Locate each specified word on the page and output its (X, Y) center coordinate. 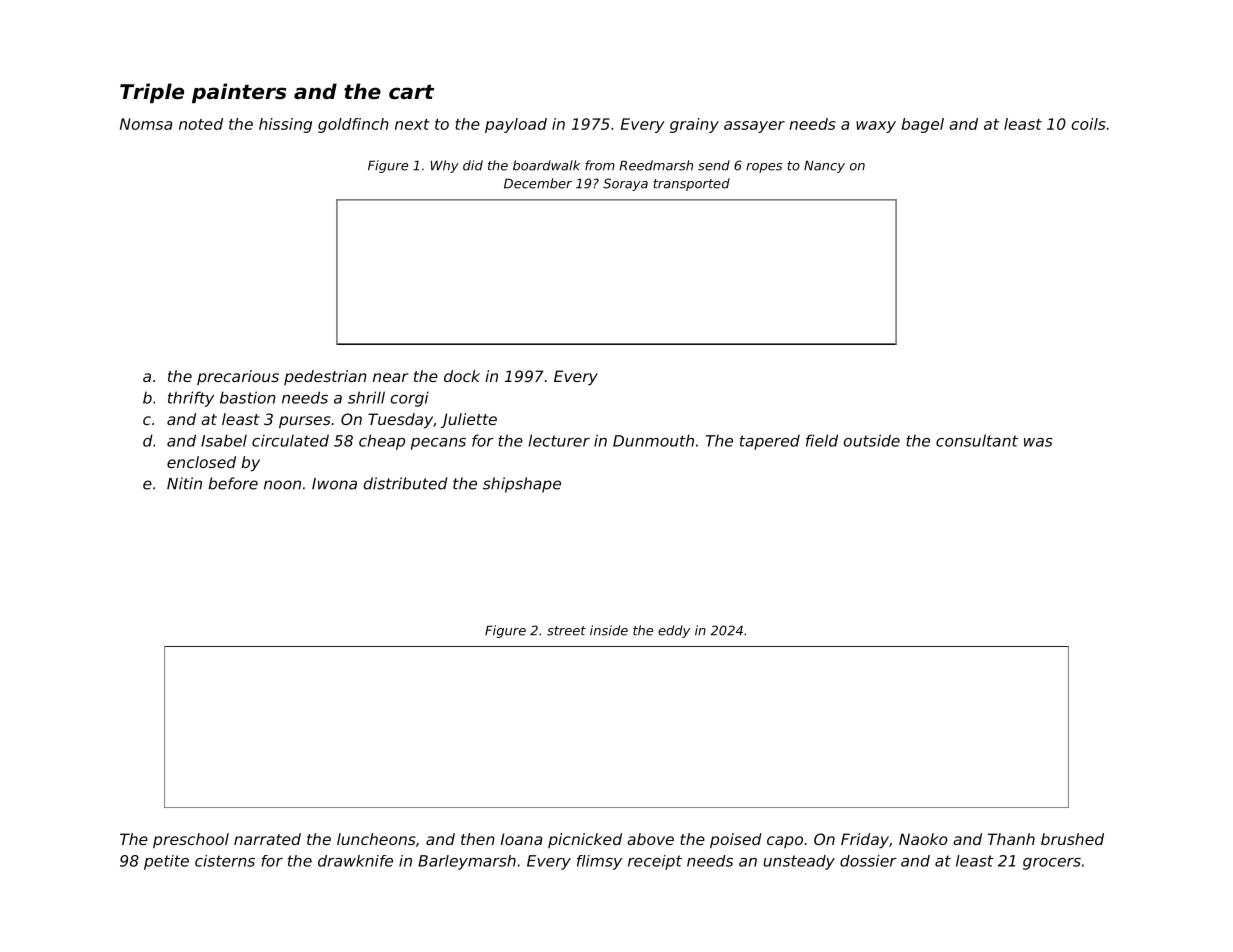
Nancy (824, 166)
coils (1088, 124)
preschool (191, 840)
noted (201, 124)
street (566, 631)
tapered (770, 442)
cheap (382, 442)
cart (411, 92)
